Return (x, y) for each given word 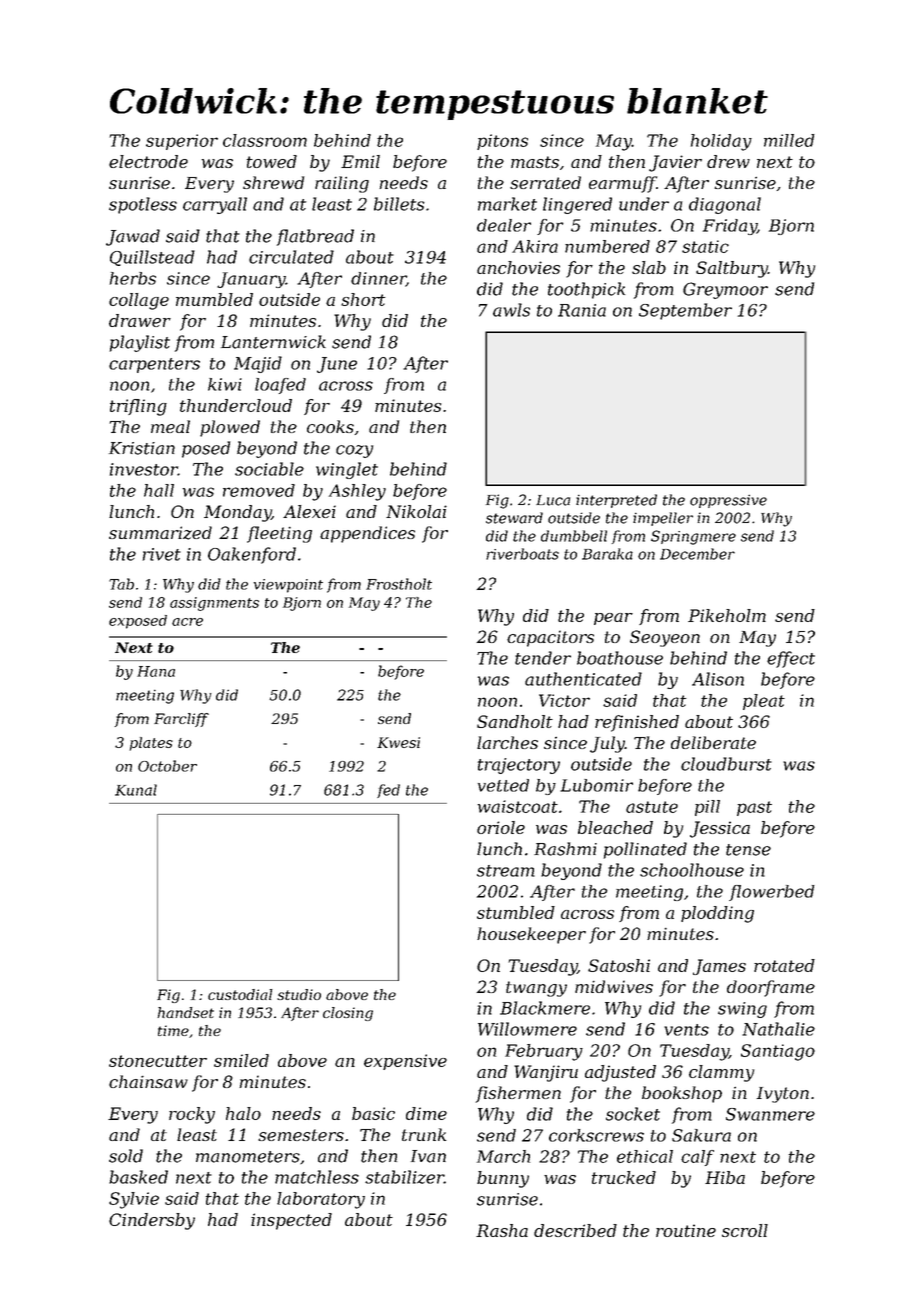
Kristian (142, 448)
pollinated (645, 850)
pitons (502, 142)
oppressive (728, 501)
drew (728, 161)
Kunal (136, 790)
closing (348, 1014)
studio (299, 994)
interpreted (616, 501)
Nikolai (416, 511)
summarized (160, 533)
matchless (317, 1177)
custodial (240, 994)
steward (514, 518)
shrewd (273, 182)
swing (742, 1010)
